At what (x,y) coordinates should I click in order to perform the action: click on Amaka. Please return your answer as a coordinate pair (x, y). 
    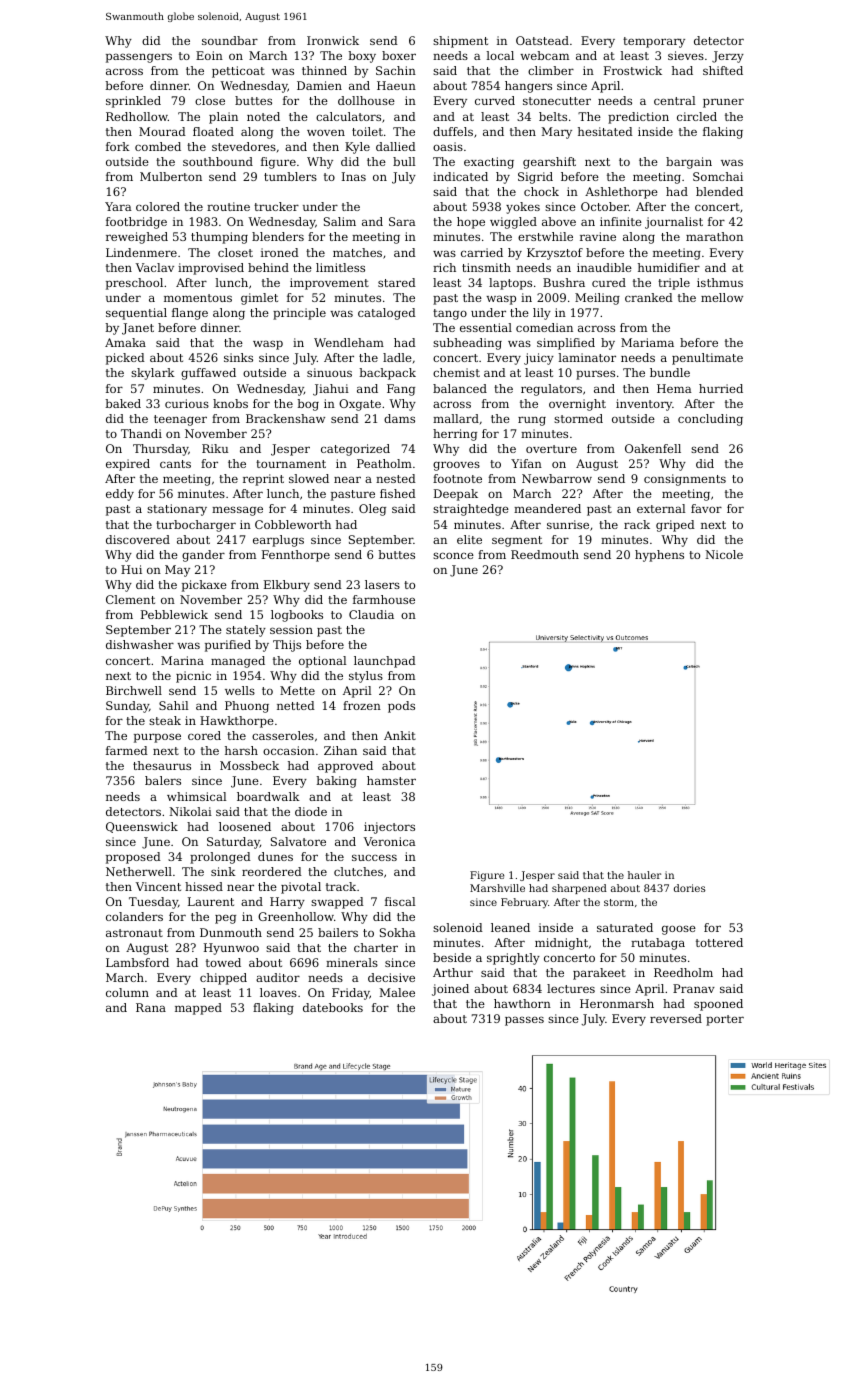
    Looking at the image, I should click on (125, 342).
